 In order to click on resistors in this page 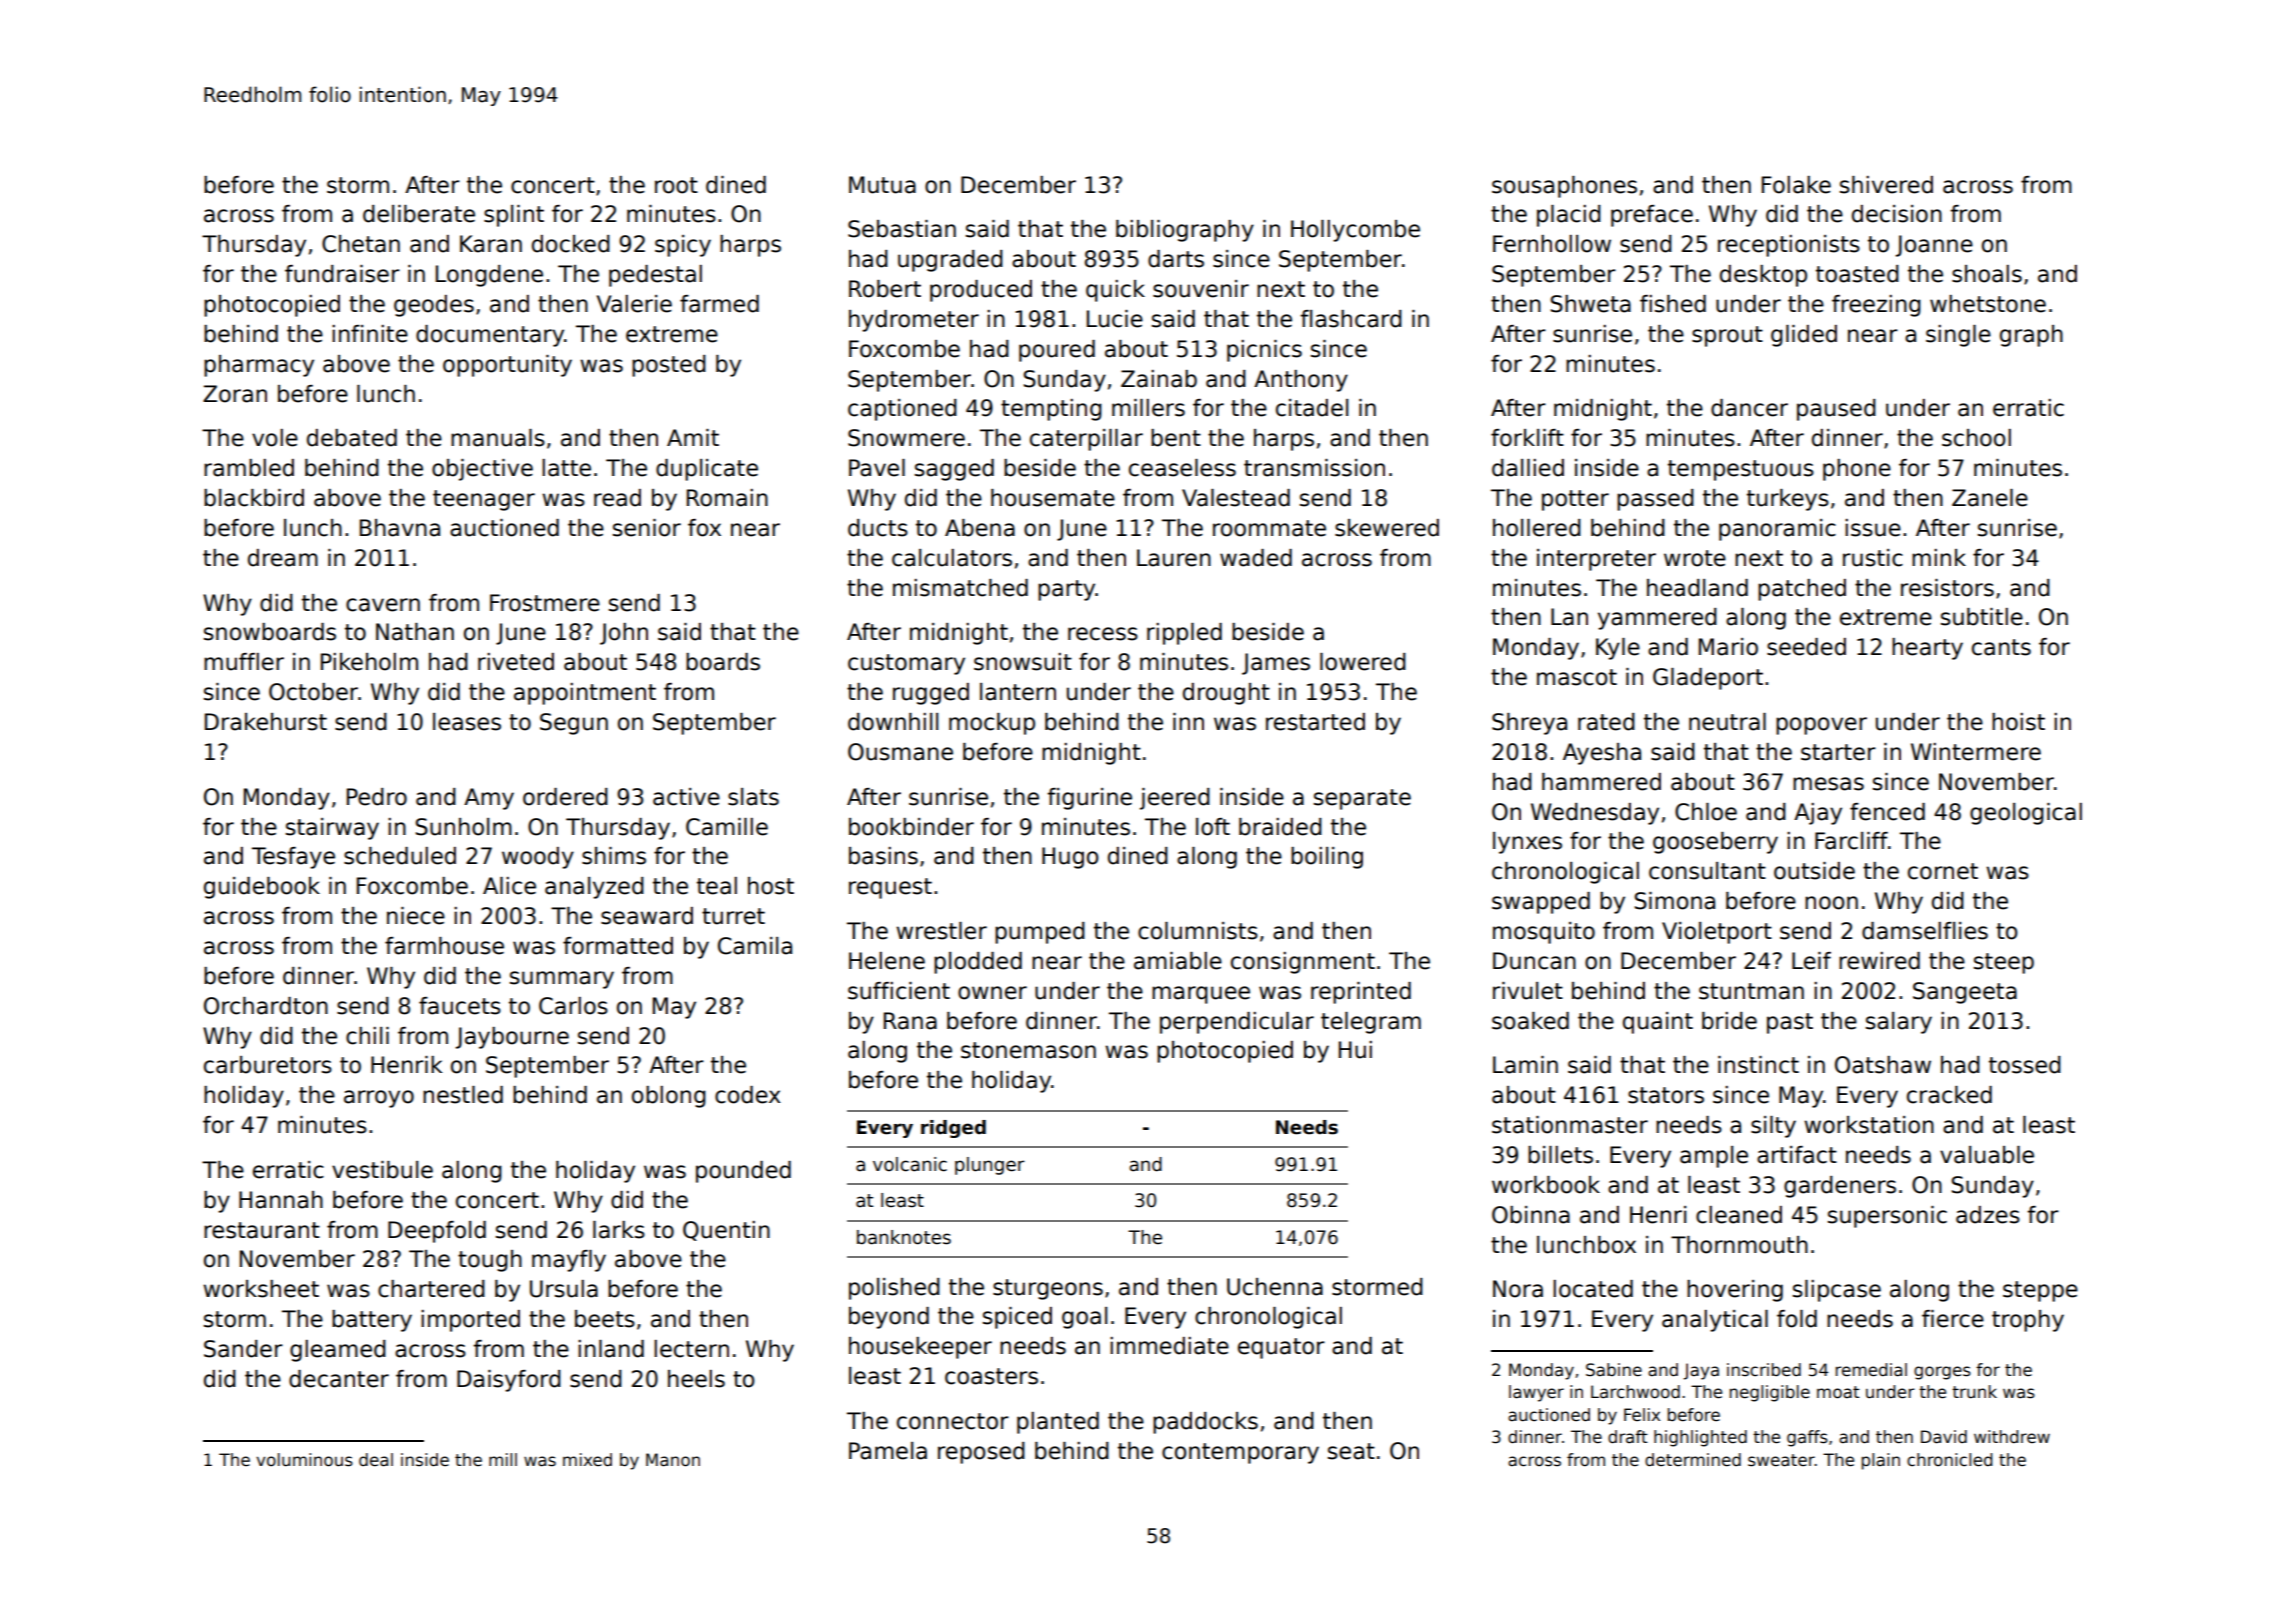, I will do `click(1947, 588)`.
